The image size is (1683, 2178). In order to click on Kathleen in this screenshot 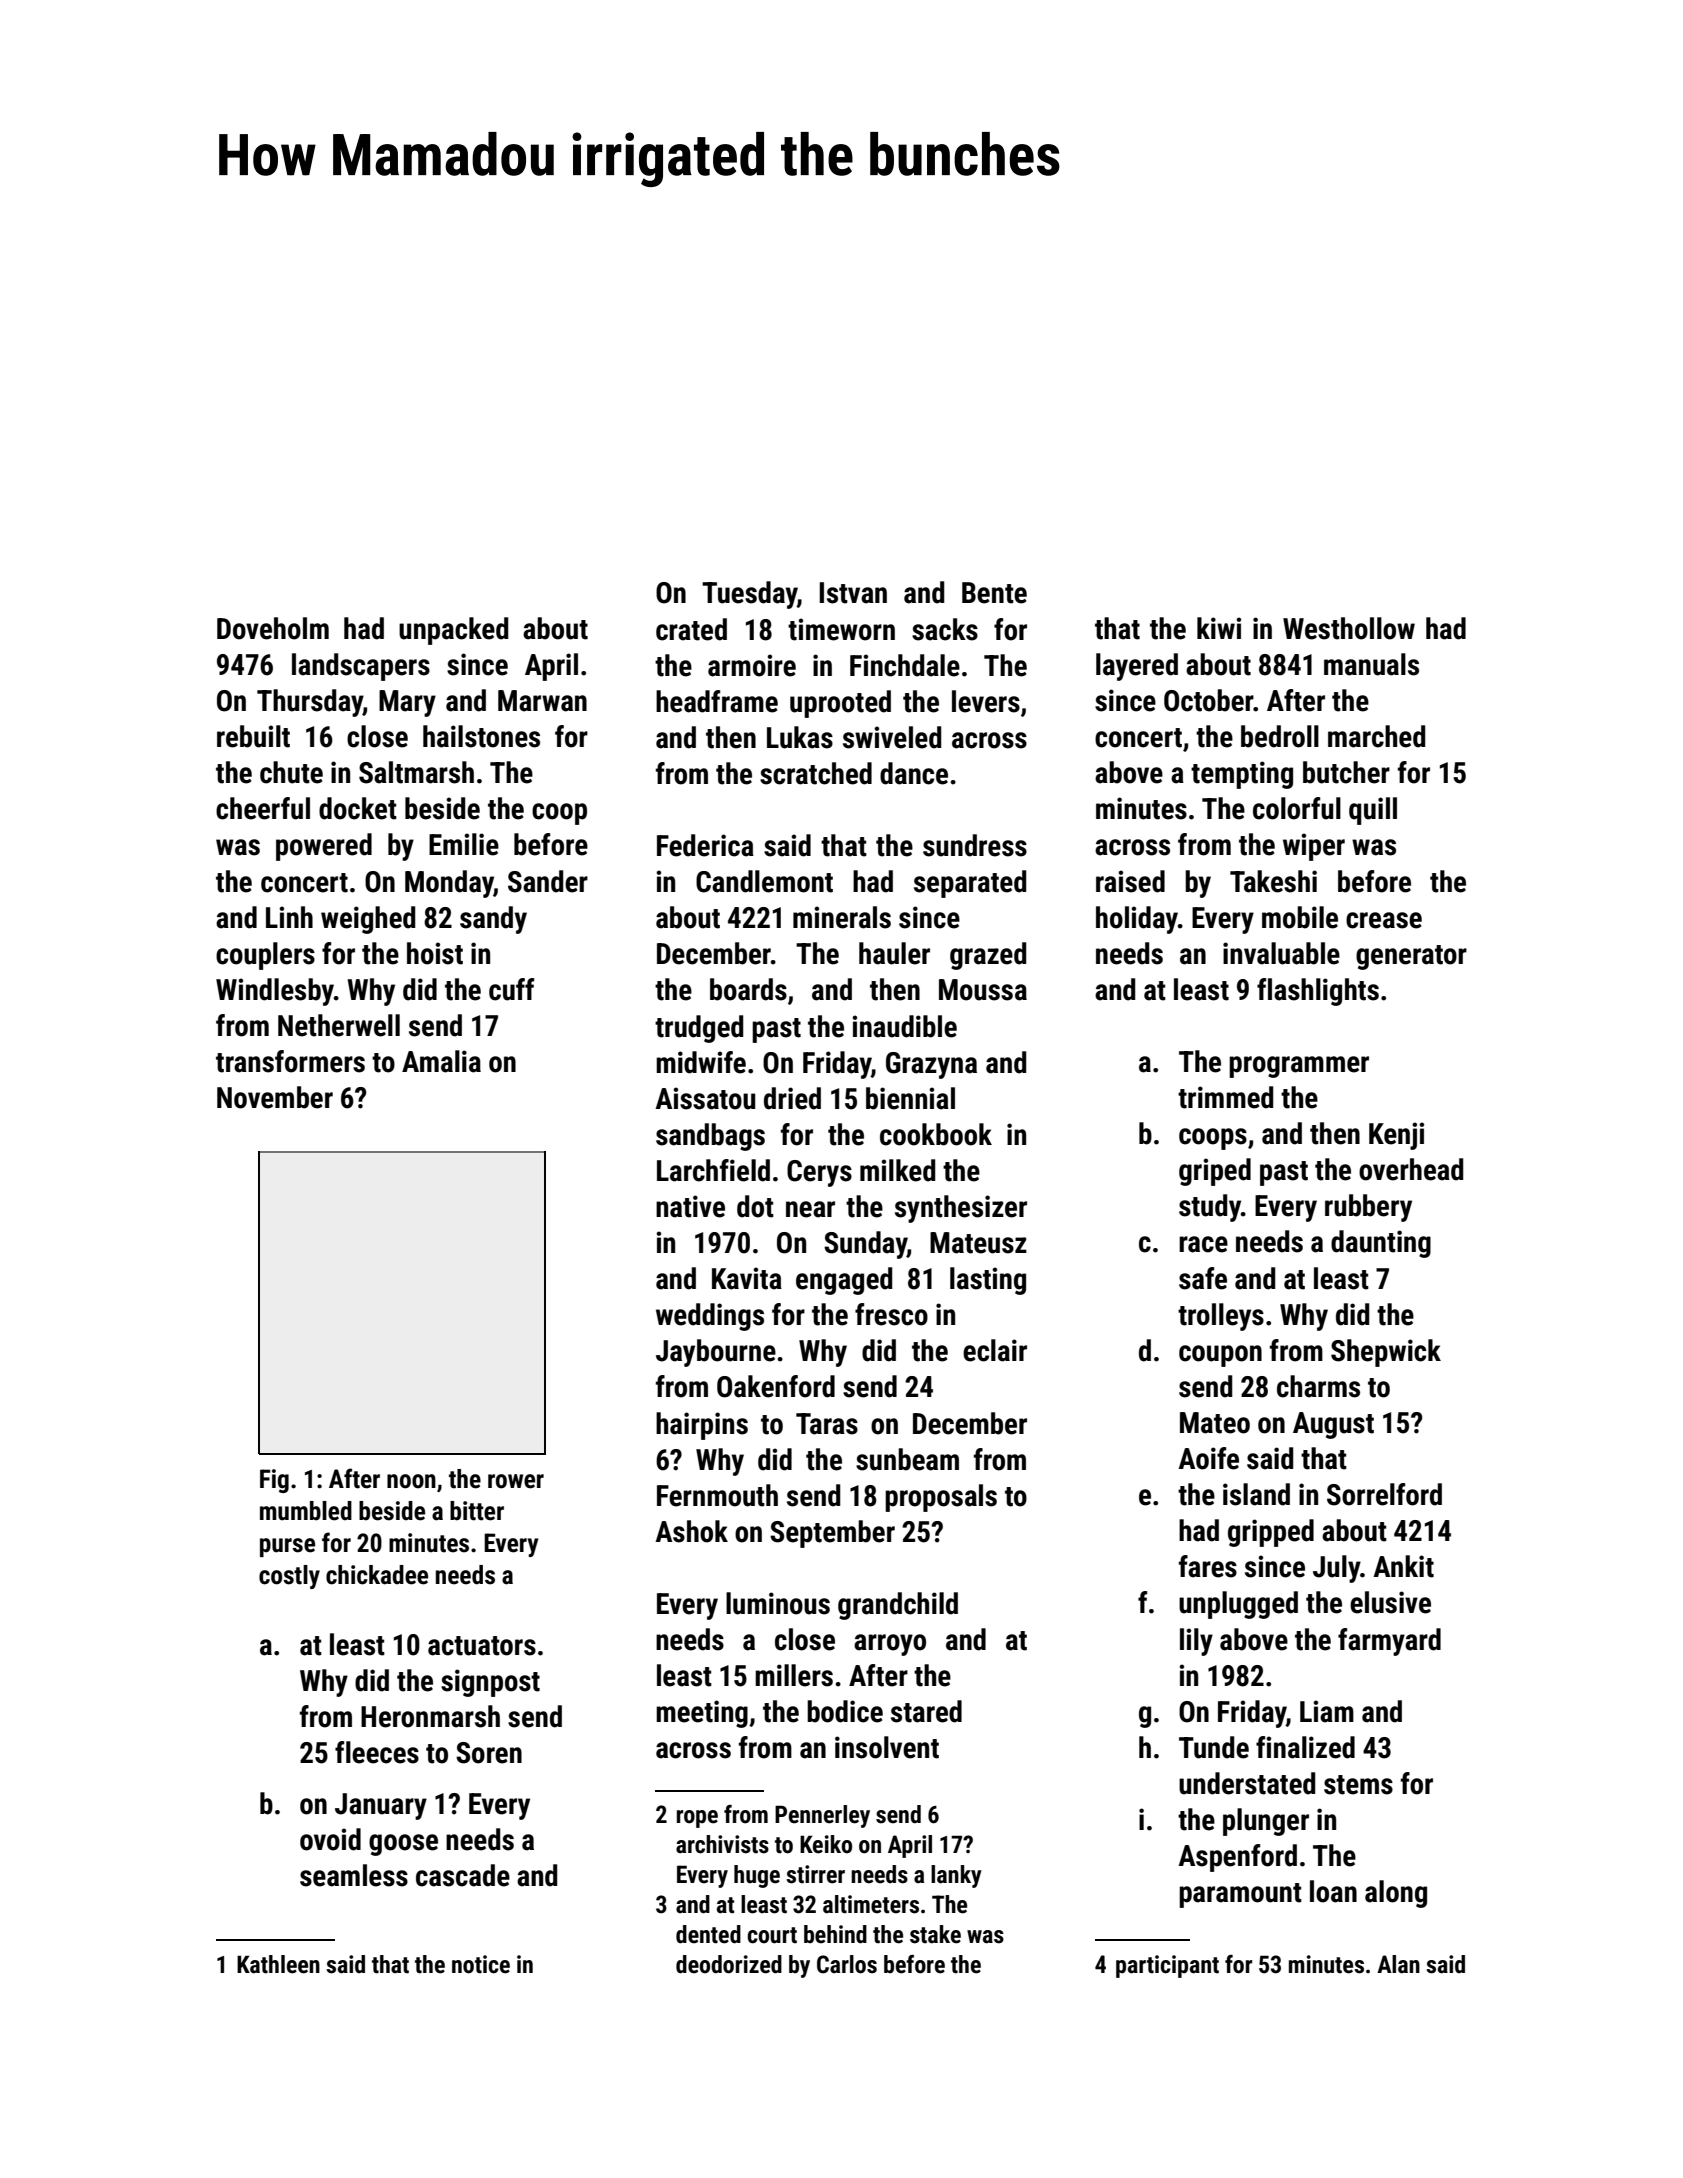, I will do `click(278, 1964)`.
